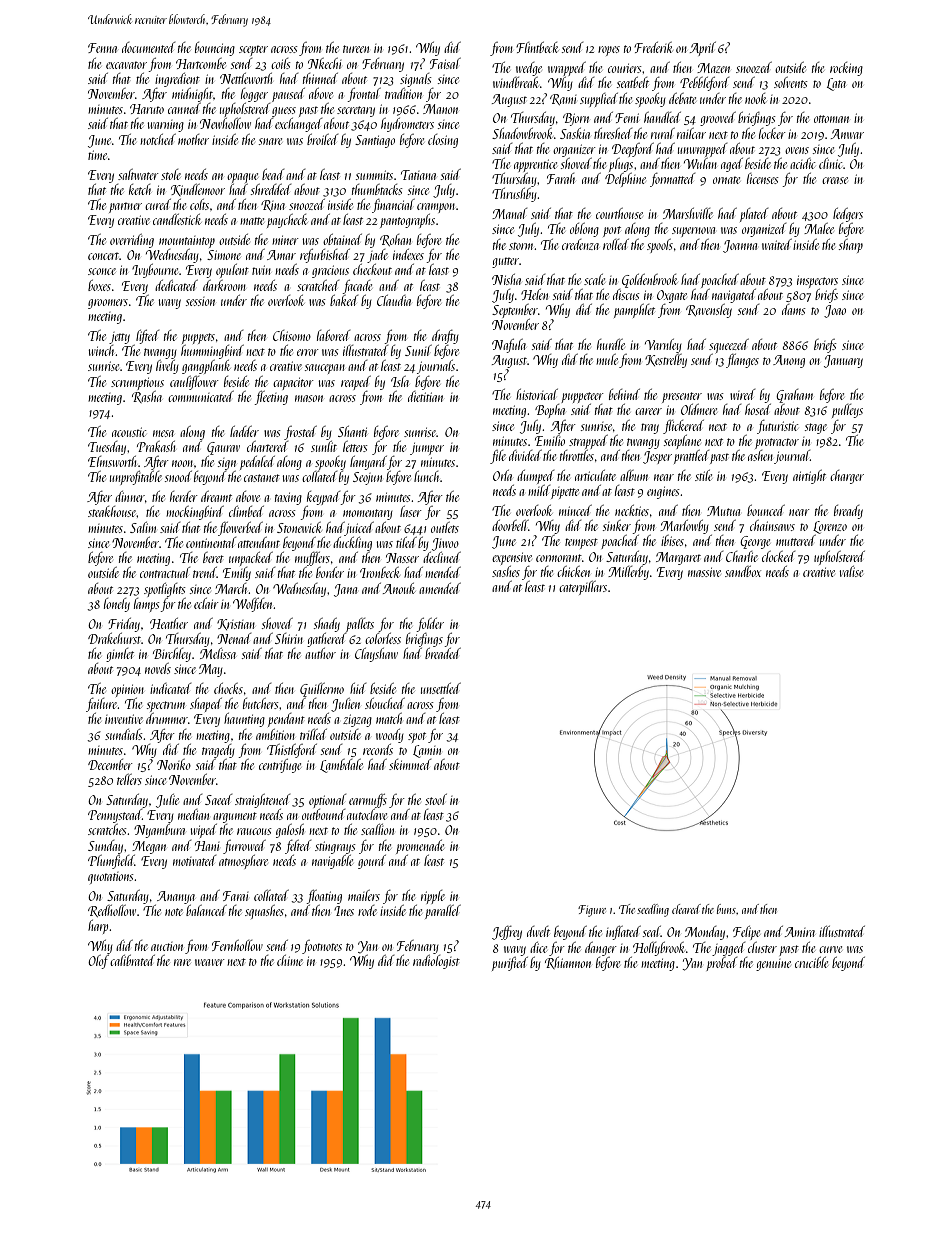  Describe the element at coordinates (147, 109) in the document. I see `Haruto` at that location.
